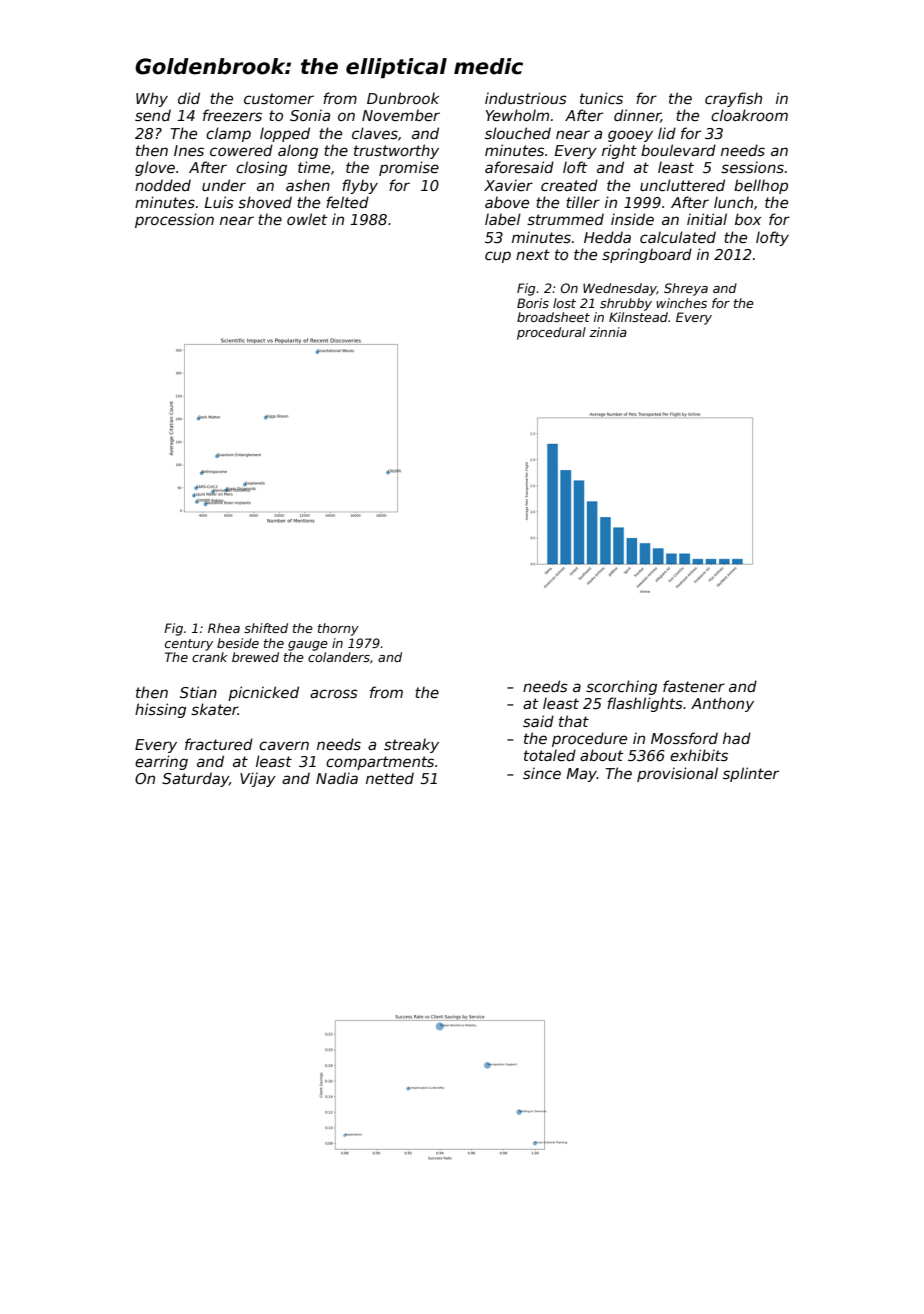 This screenshot has width=924, height=1314. What do you see at coordinates (174, 220) in the screenshot?
I see `procession` at bounding box center [174, 220].
